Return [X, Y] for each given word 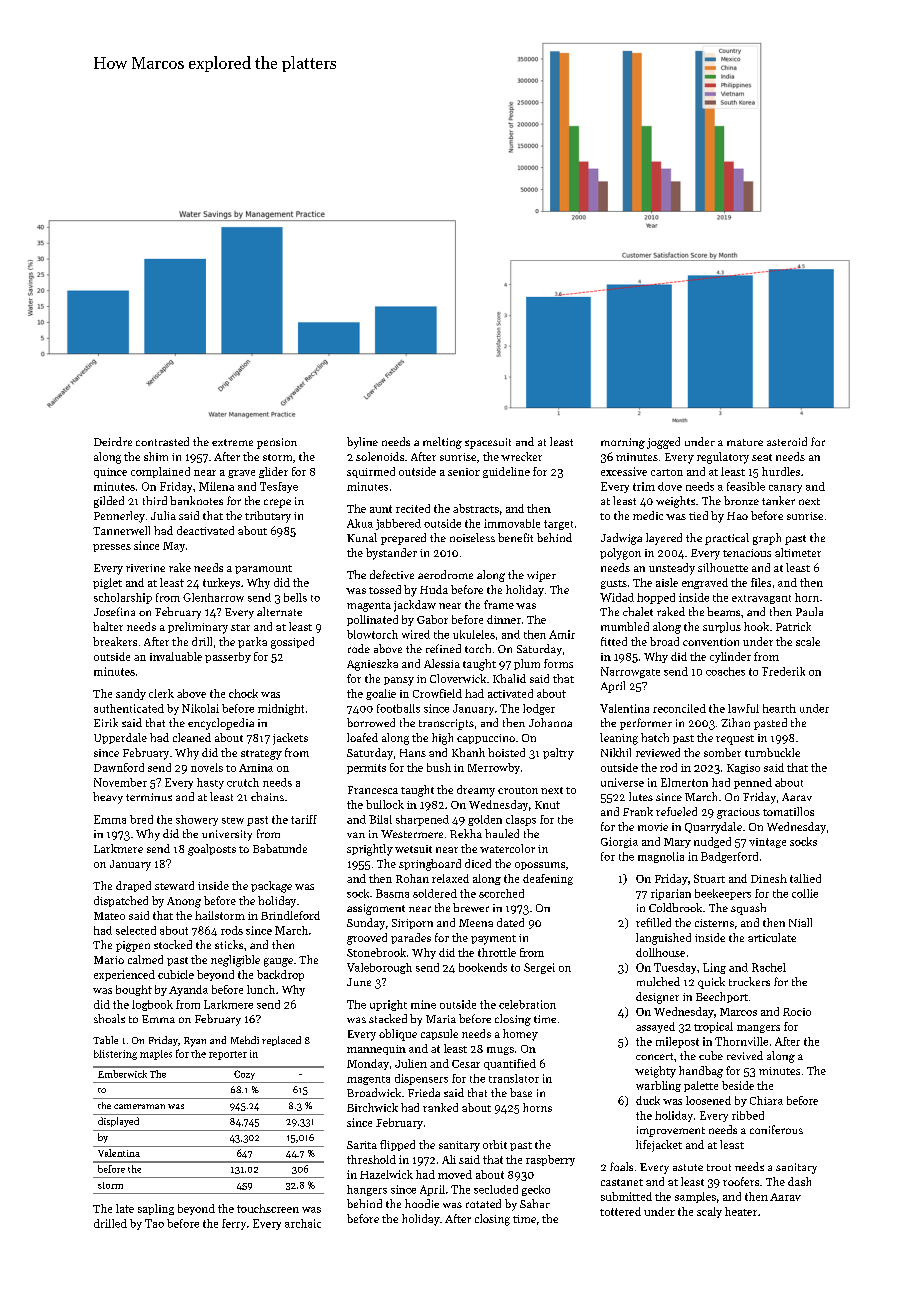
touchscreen [268, 1208]
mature [745, 442]
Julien [411, 1063]
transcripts [446, 724]
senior [464, 472]
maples [156, 1055]
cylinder [730, 657]
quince [110, 473]
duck [648, 1100]
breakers [115, 641]
